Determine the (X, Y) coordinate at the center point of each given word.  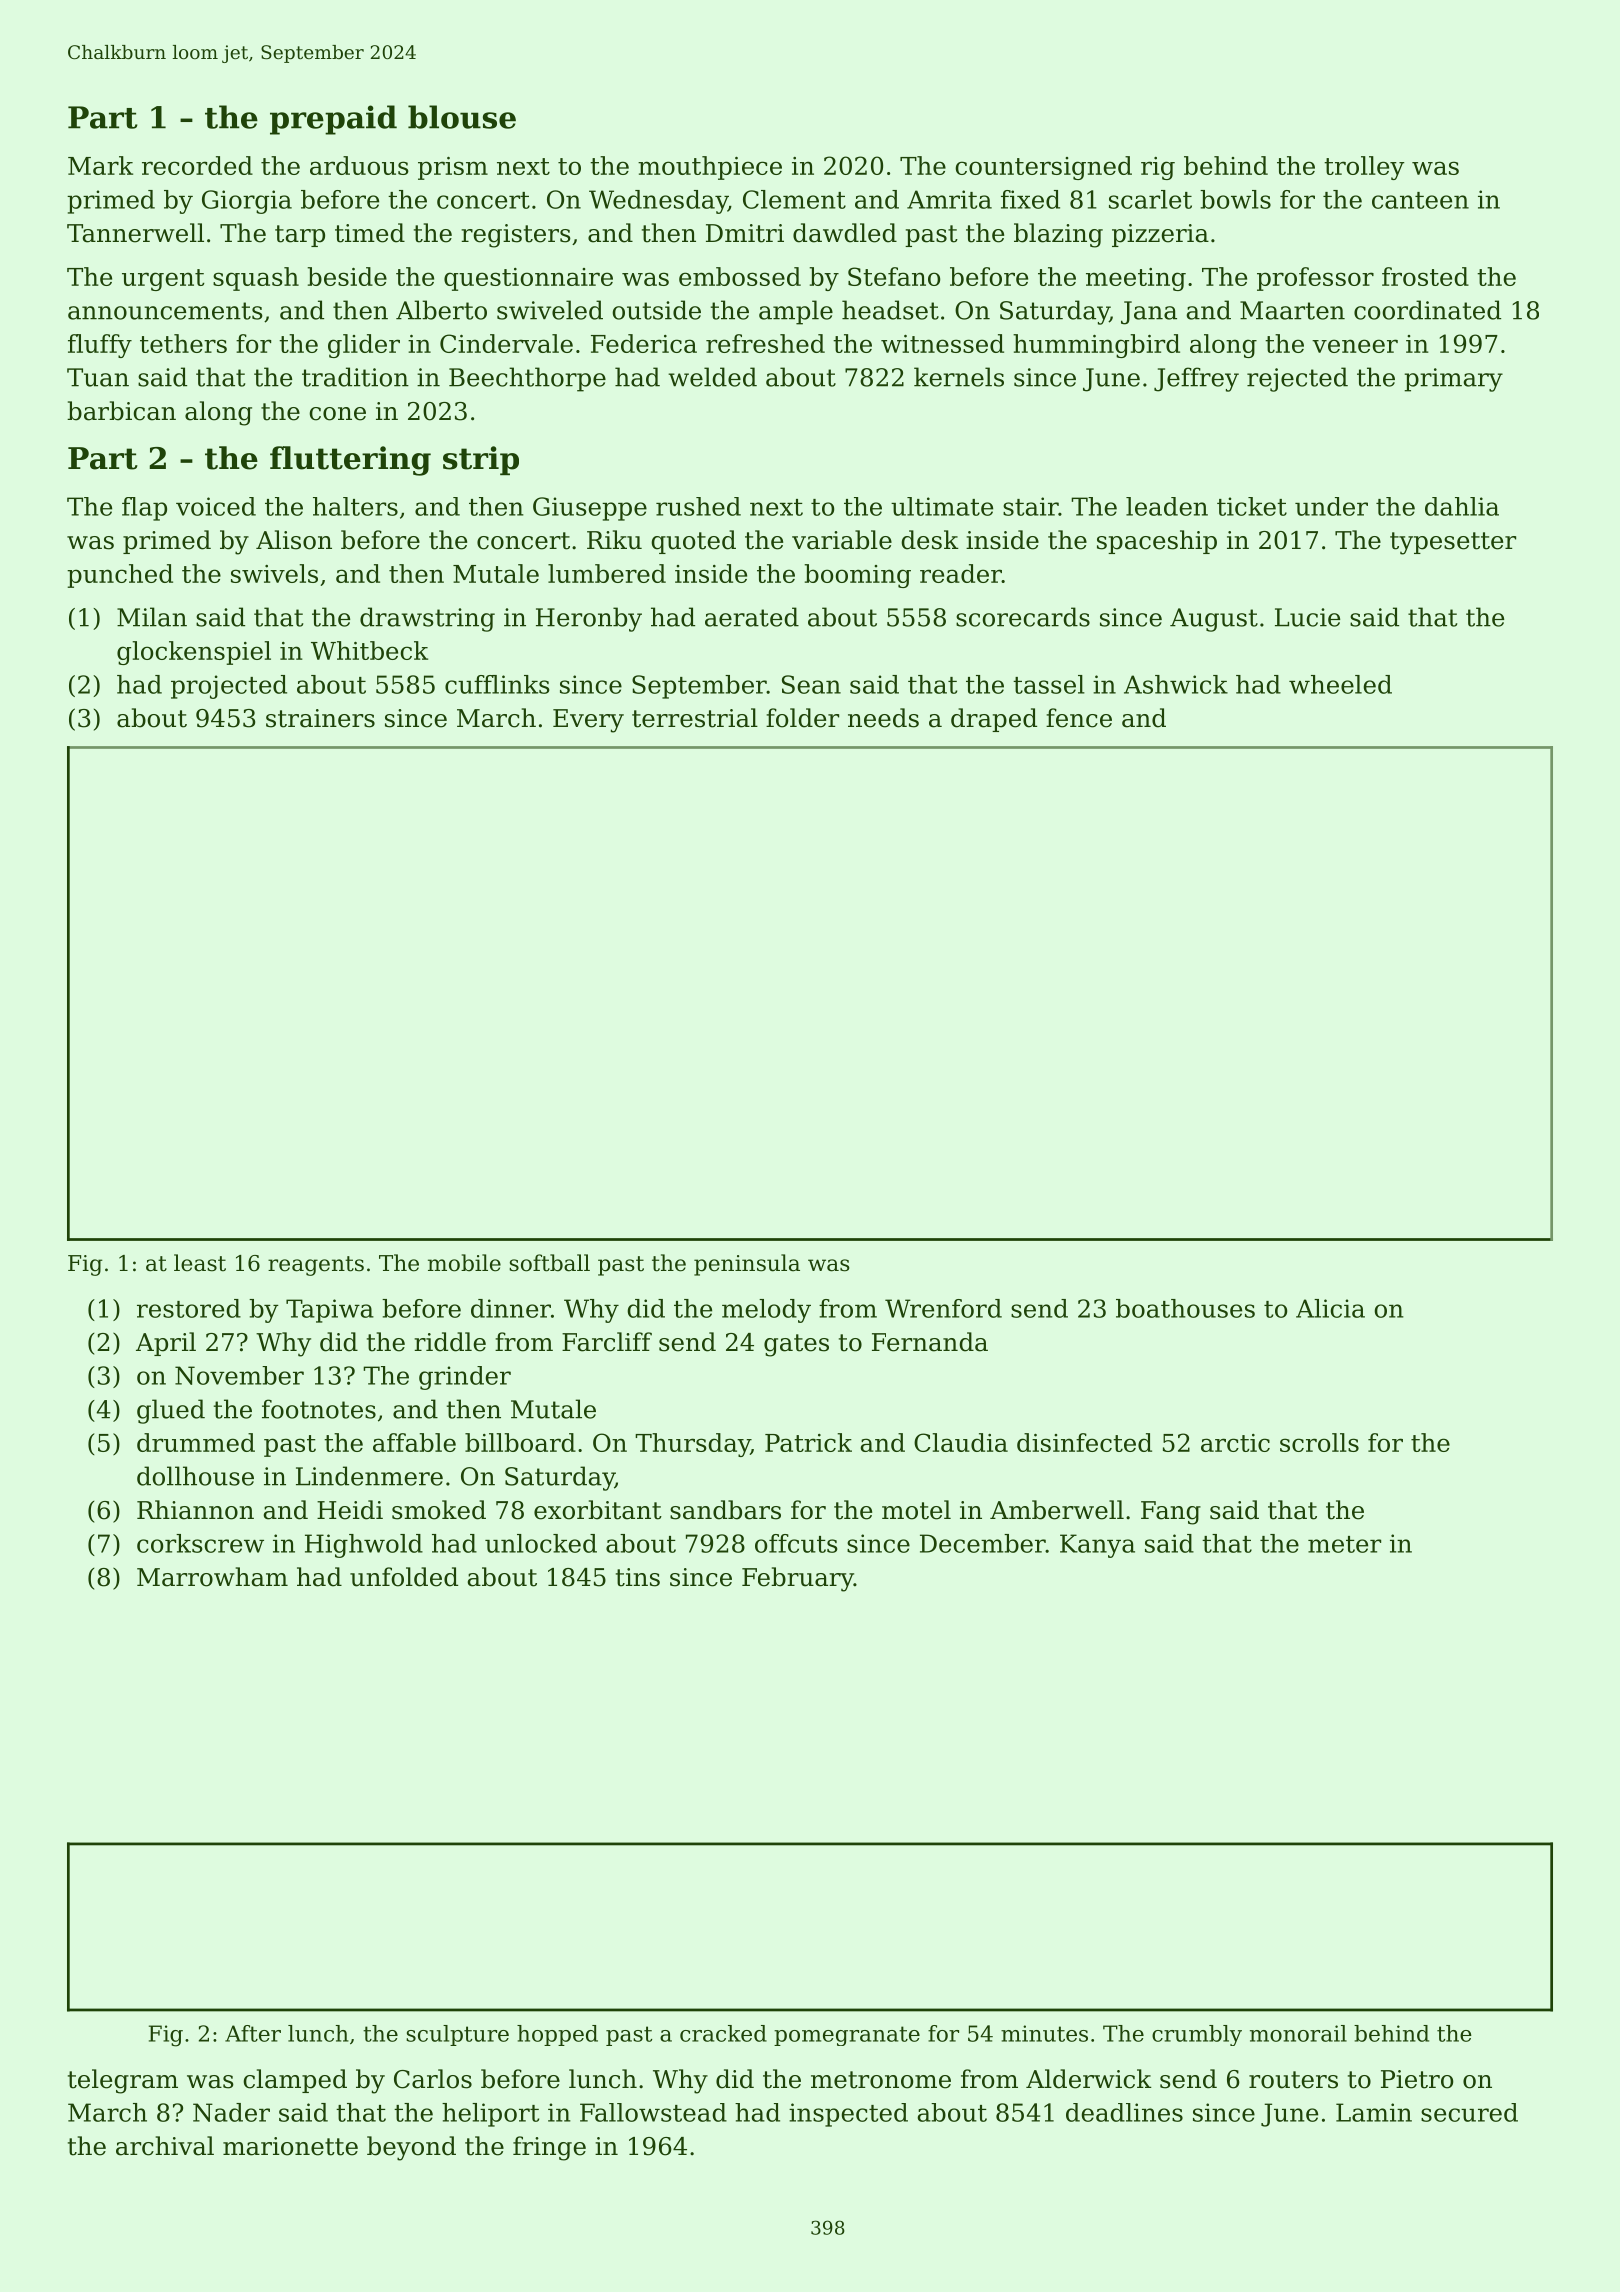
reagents (316, 1266)
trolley (1364, 168)
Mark (100, 165)
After (253, 2033)
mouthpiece (710, 168)
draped (994, 720)
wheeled (1340, 684)
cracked (723, 2033)
